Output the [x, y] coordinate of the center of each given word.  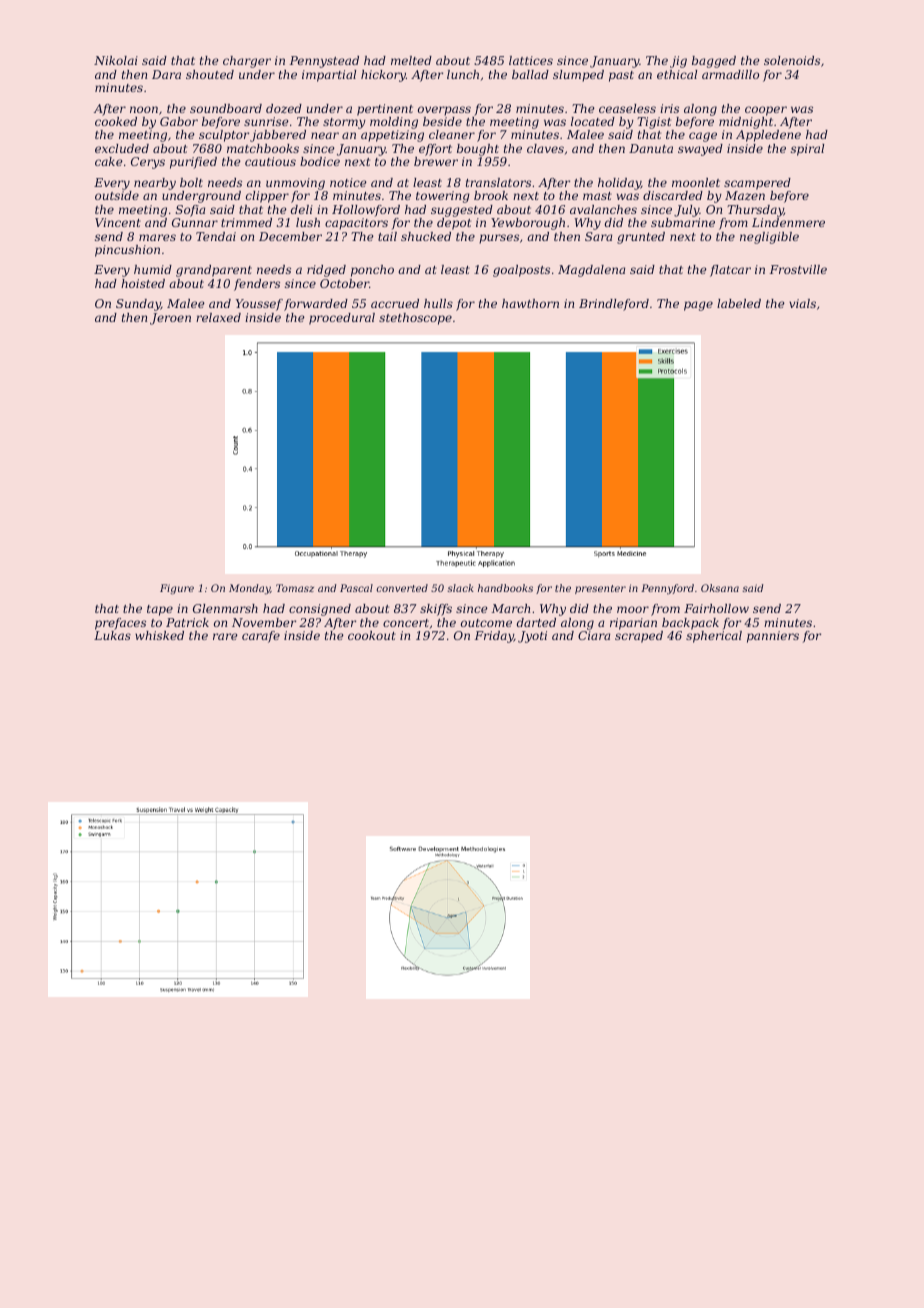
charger [247, 62]
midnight [746, 123]
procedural [342, 319]
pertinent [385, 110]
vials [802, 303]
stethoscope [415, 319]
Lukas [112, 635]
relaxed [218, 317]
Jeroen [170, 319]
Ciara [594, 635]
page [698, 306]
